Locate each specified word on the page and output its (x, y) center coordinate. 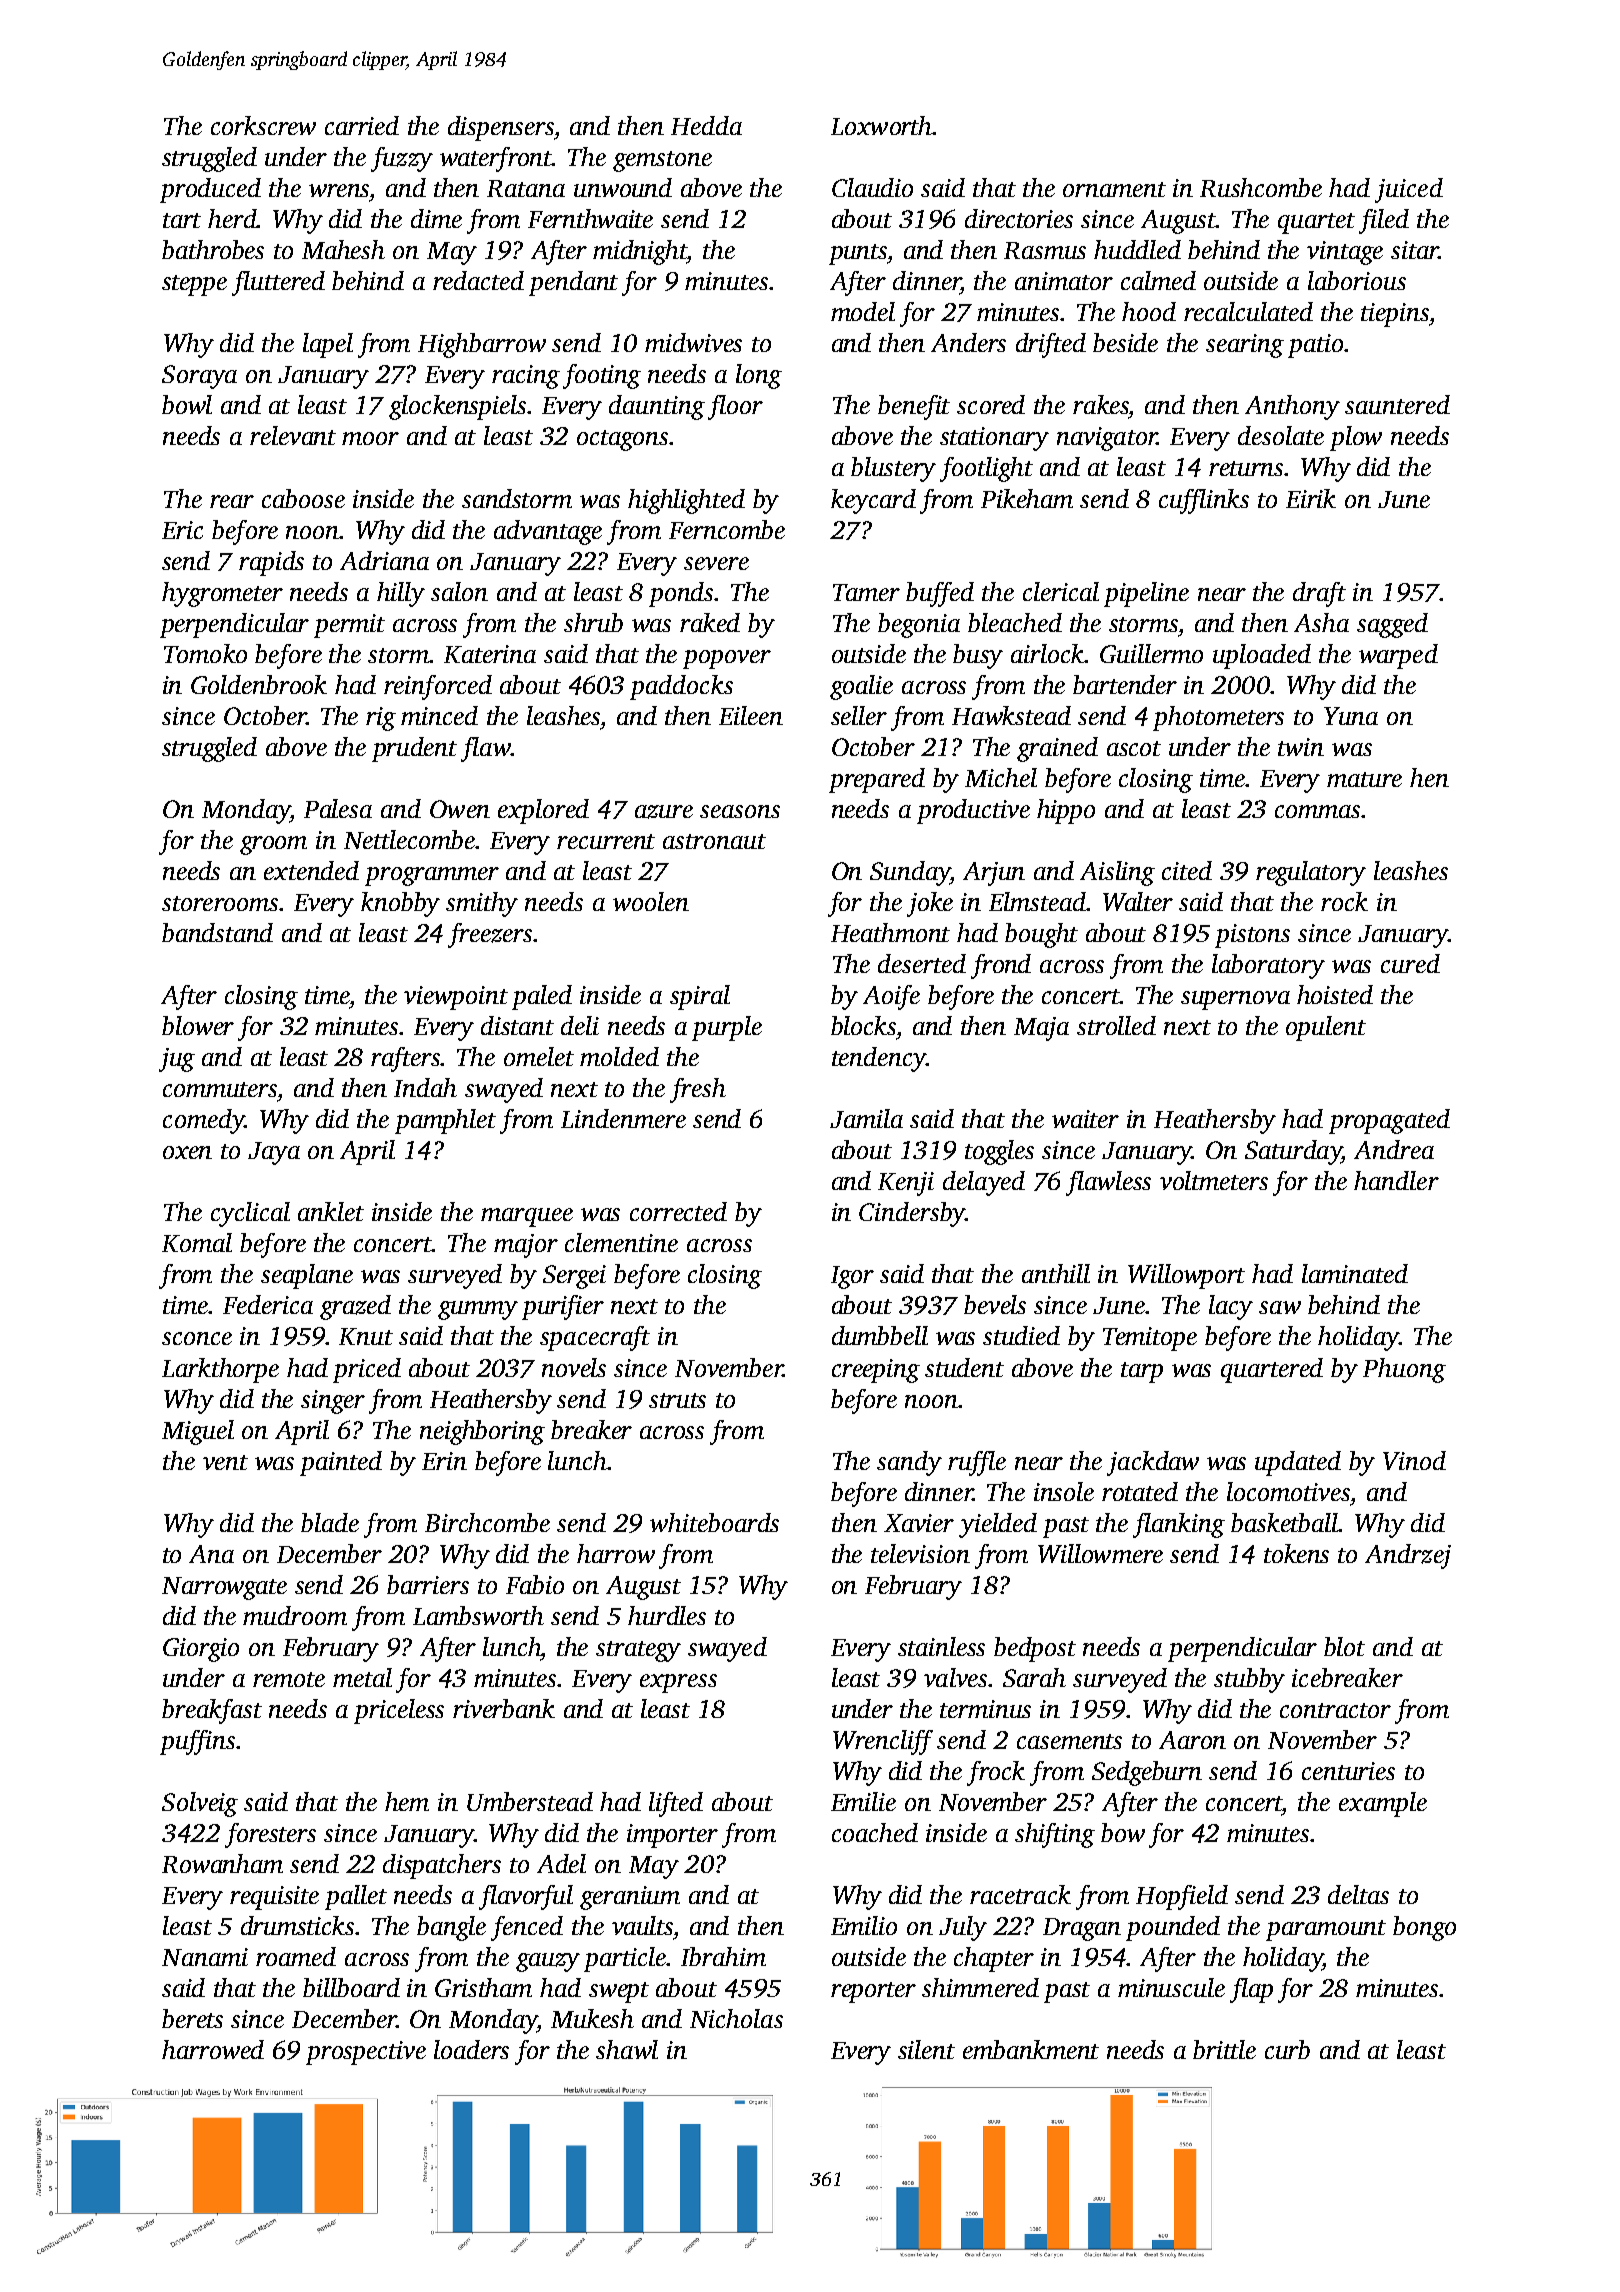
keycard (873, 501)
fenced (527, 1928)
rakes (1101, 404)
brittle (1224, 2049)
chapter (994, 1959)
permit (349, 626)
